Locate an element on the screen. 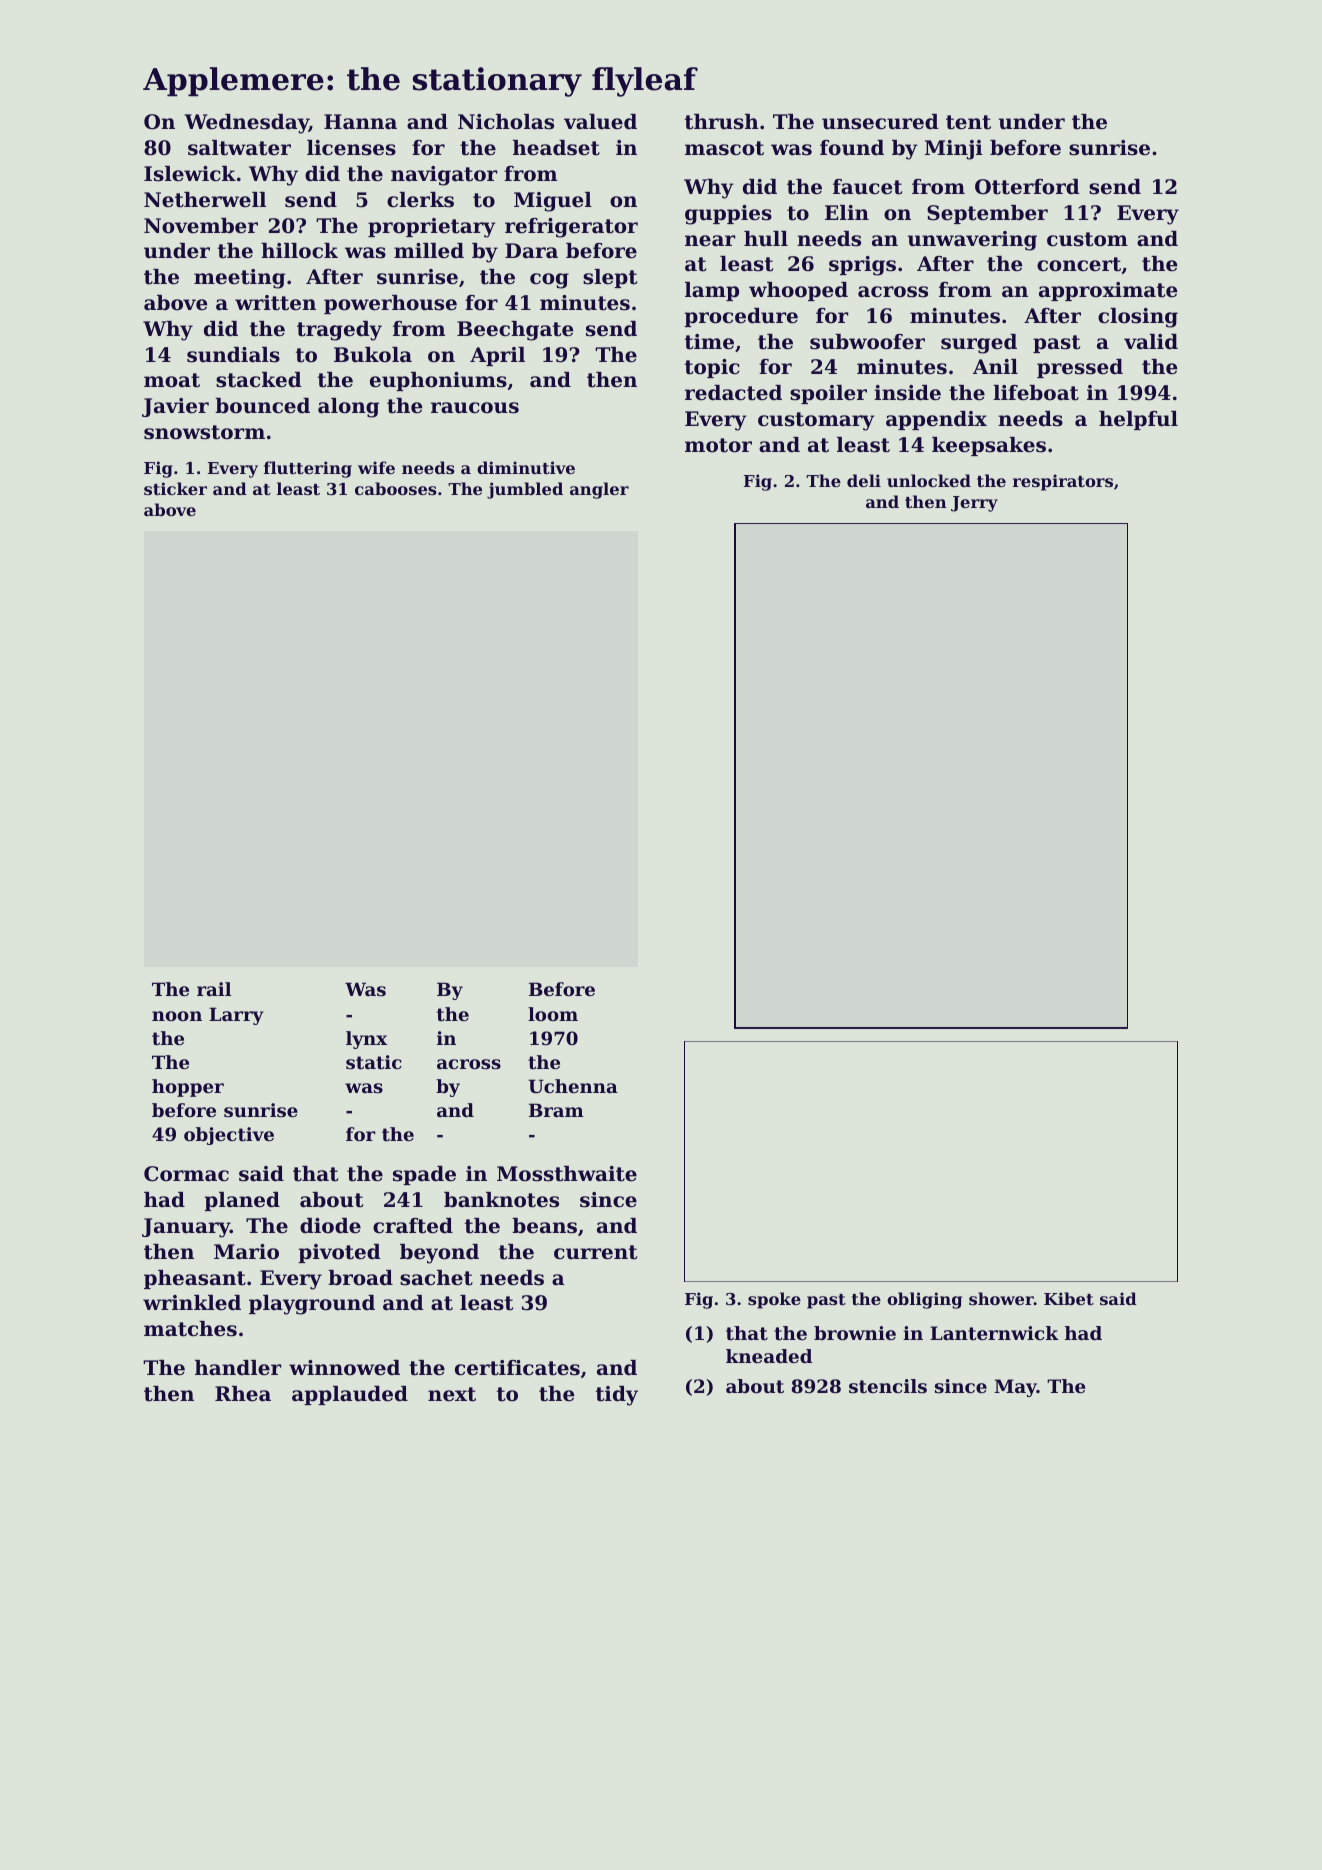 Image resolution: width=1322 pixels, height=1870 pixels. current is located at coordinates (595, 1252).
